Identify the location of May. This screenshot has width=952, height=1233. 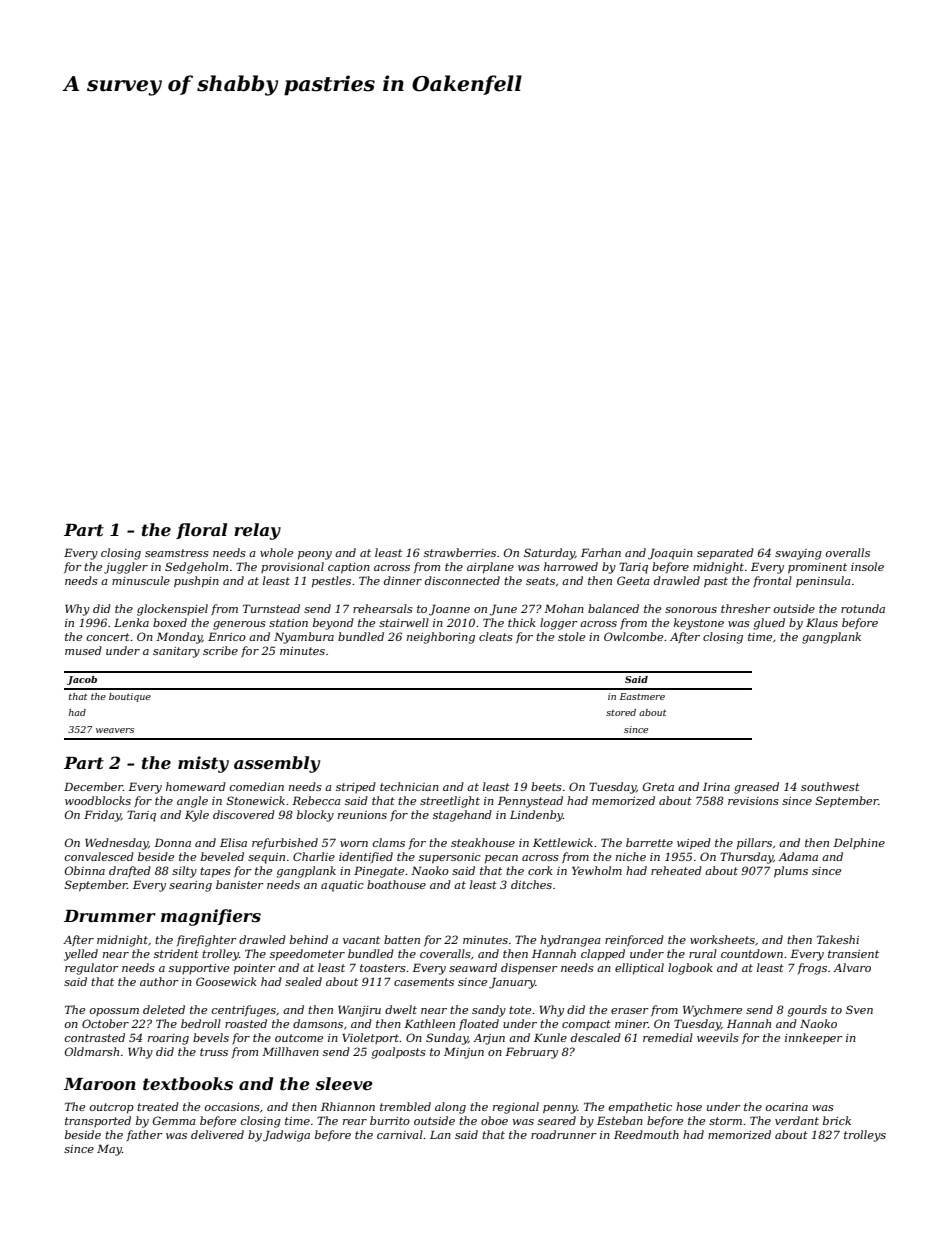
(109, 1150).
